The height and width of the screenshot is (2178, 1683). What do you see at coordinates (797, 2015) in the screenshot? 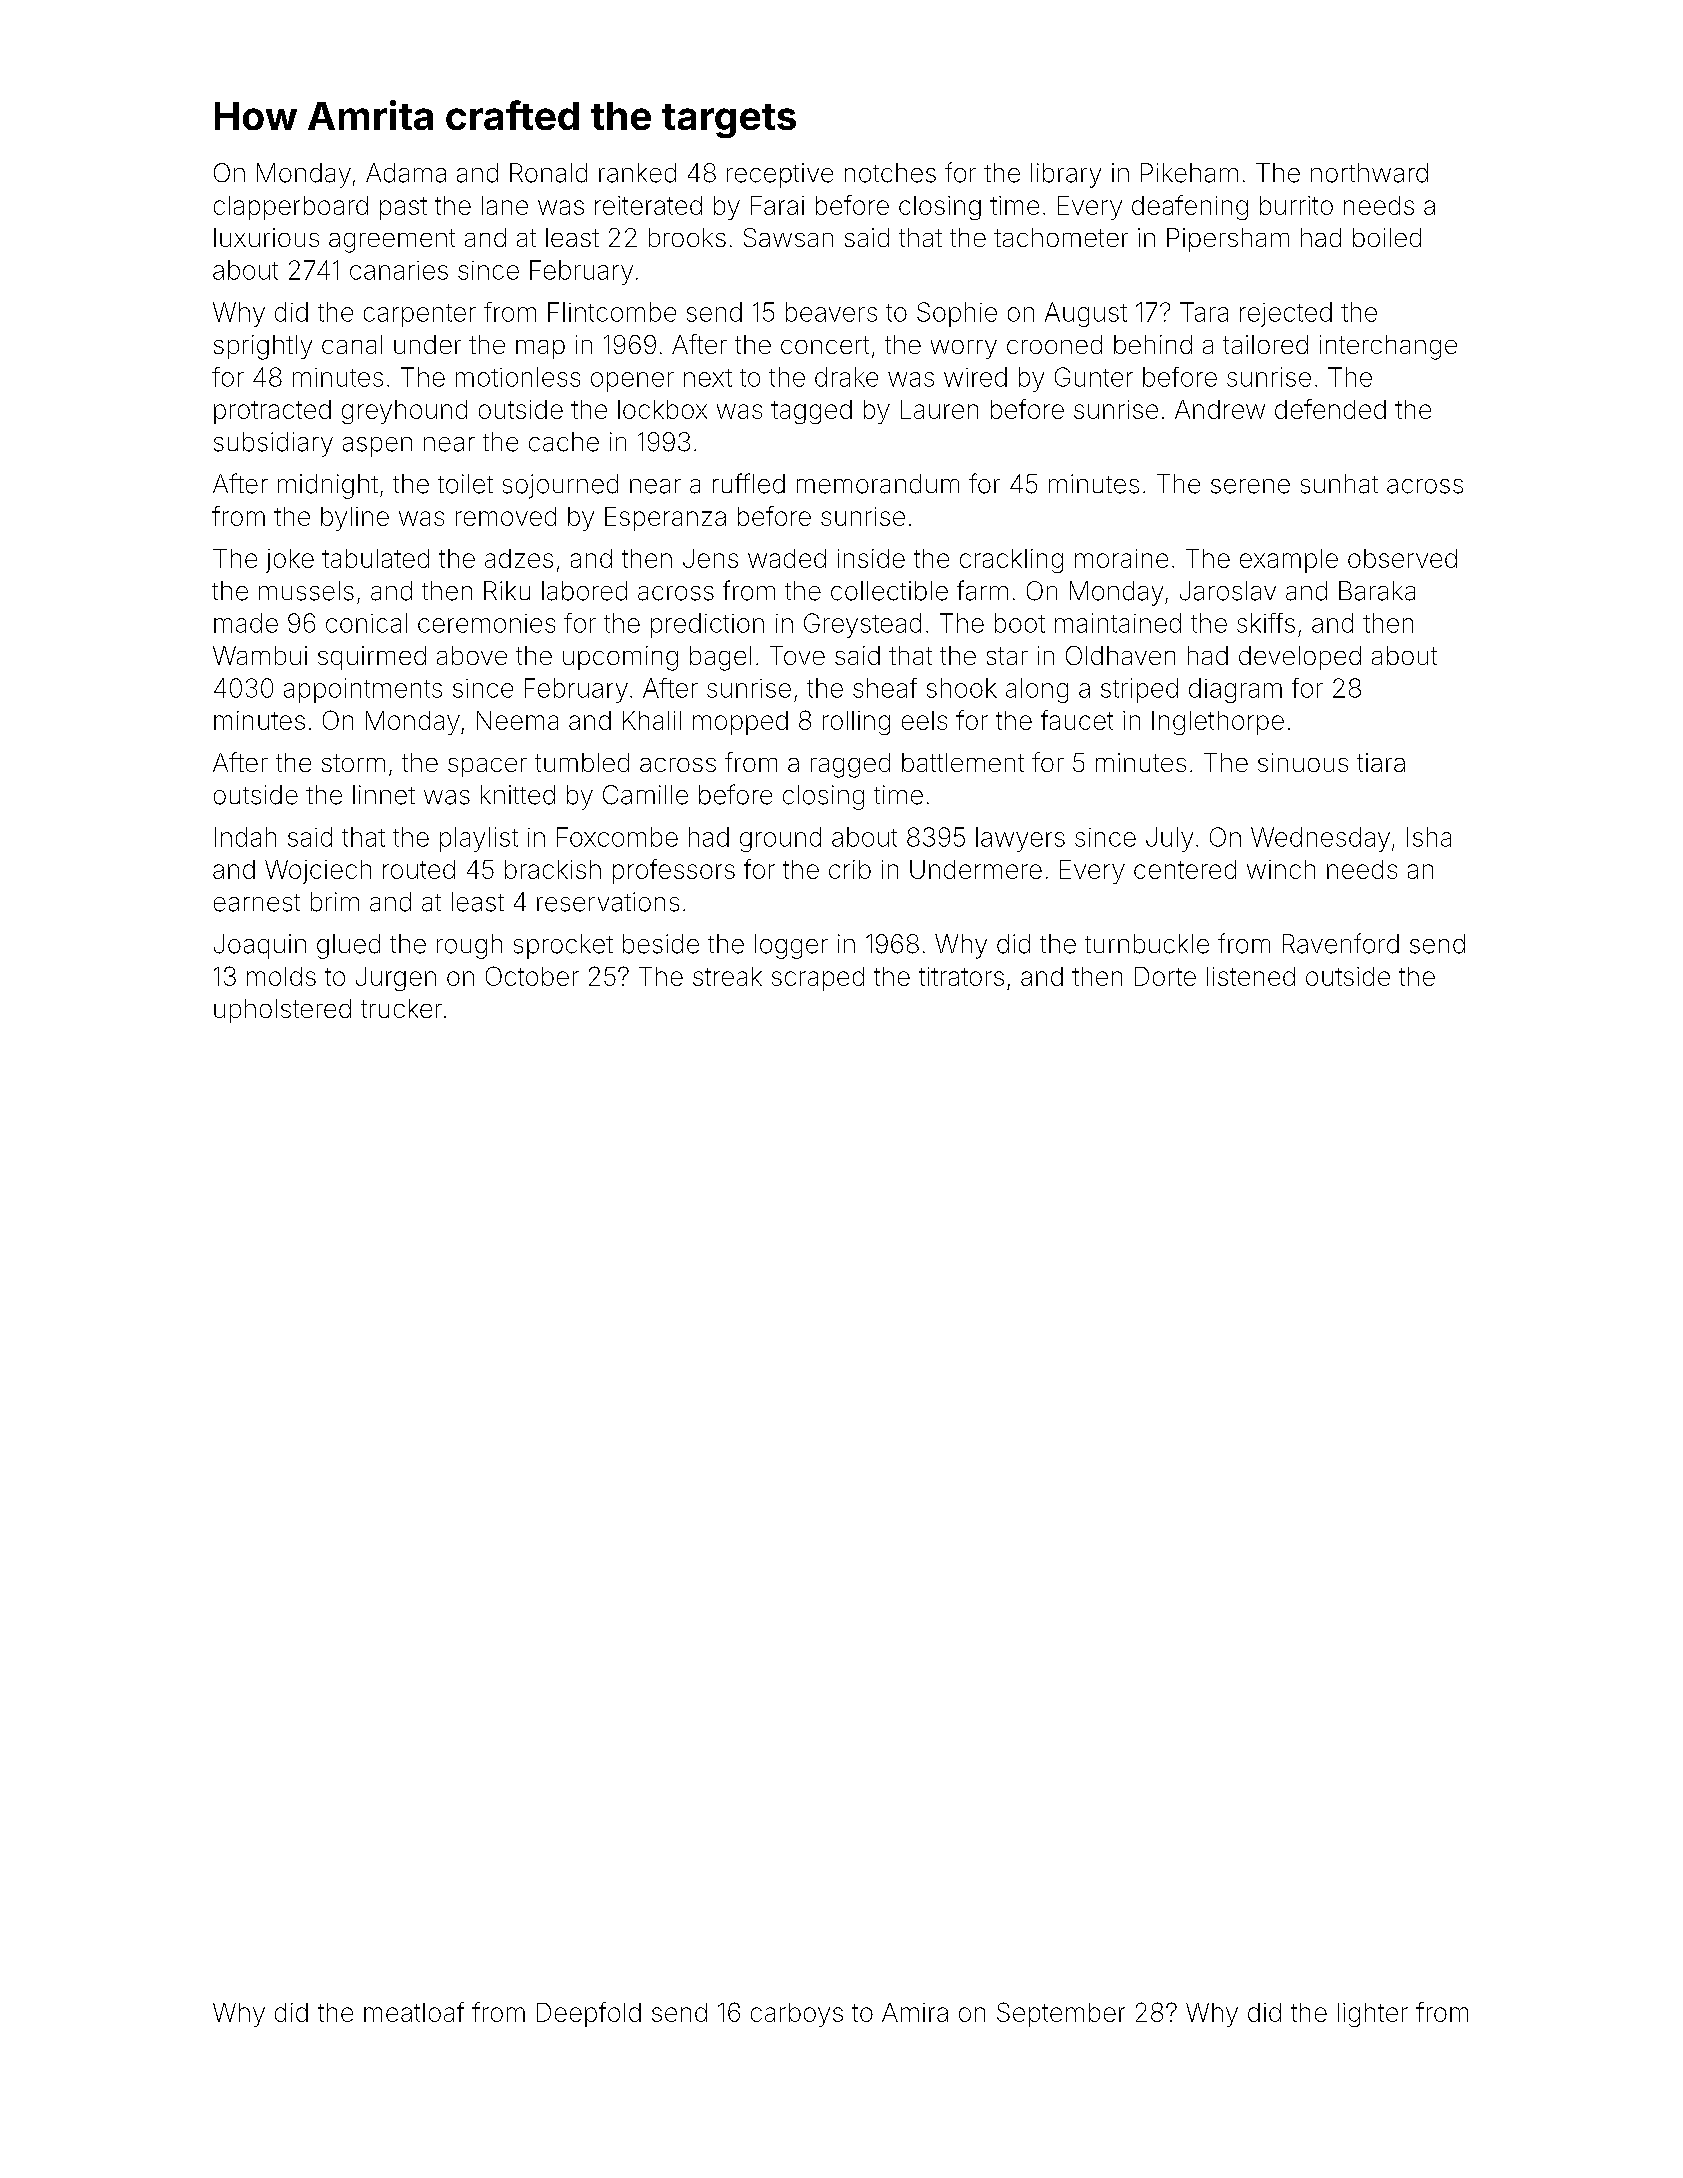
I see `carboys` at bounding box center [797, 2015].
